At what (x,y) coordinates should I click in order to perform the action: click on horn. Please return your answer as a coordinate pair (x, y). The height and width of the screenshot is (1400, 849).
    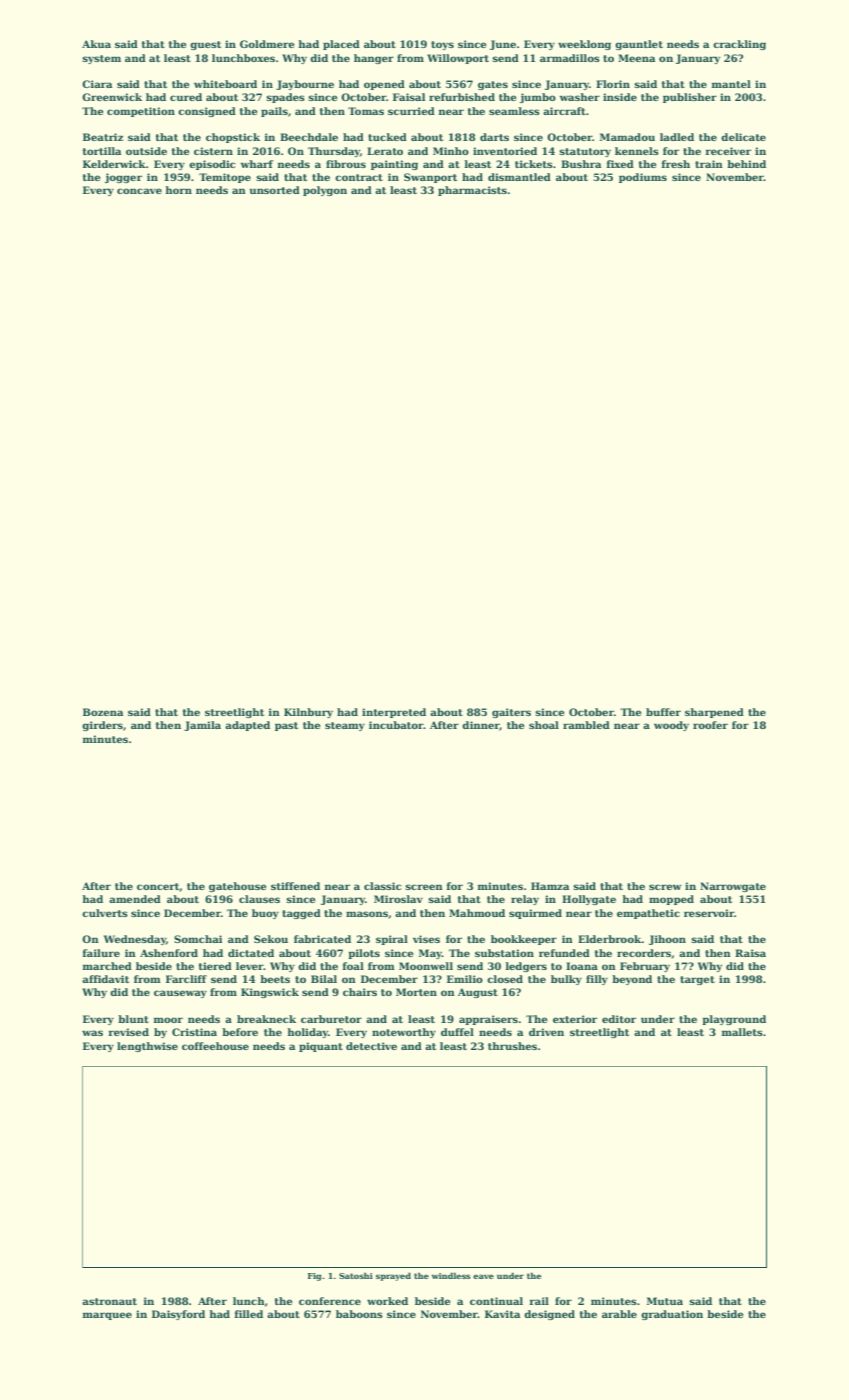
    Looking at the image, I should click on (178, 190).
